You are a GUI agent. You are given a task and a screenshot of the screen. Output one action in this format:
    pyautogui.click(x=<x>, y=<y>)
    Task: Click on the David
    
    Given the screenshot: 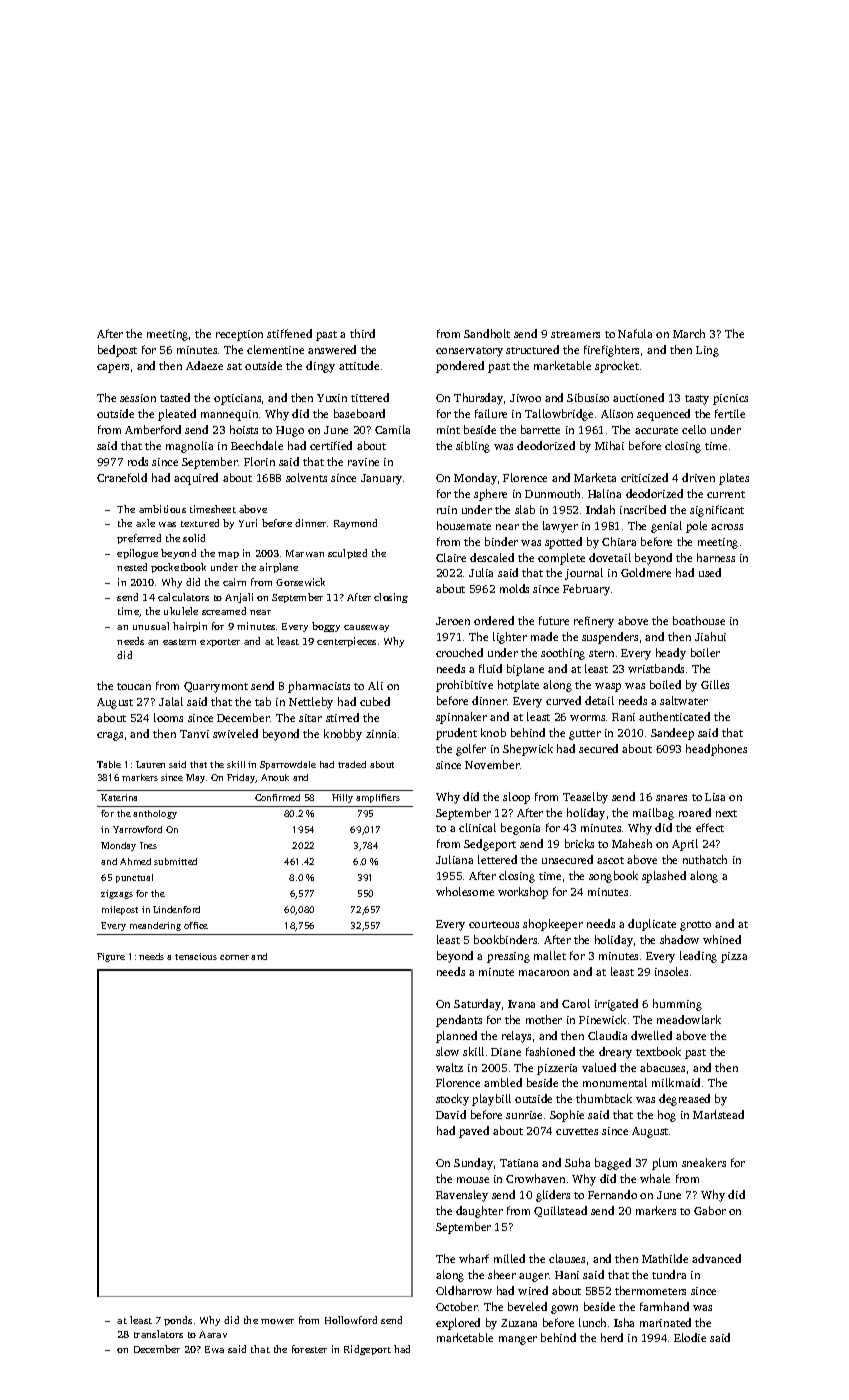 What is the action you would take?
    pyautogui.click(x=451, y=1114)
